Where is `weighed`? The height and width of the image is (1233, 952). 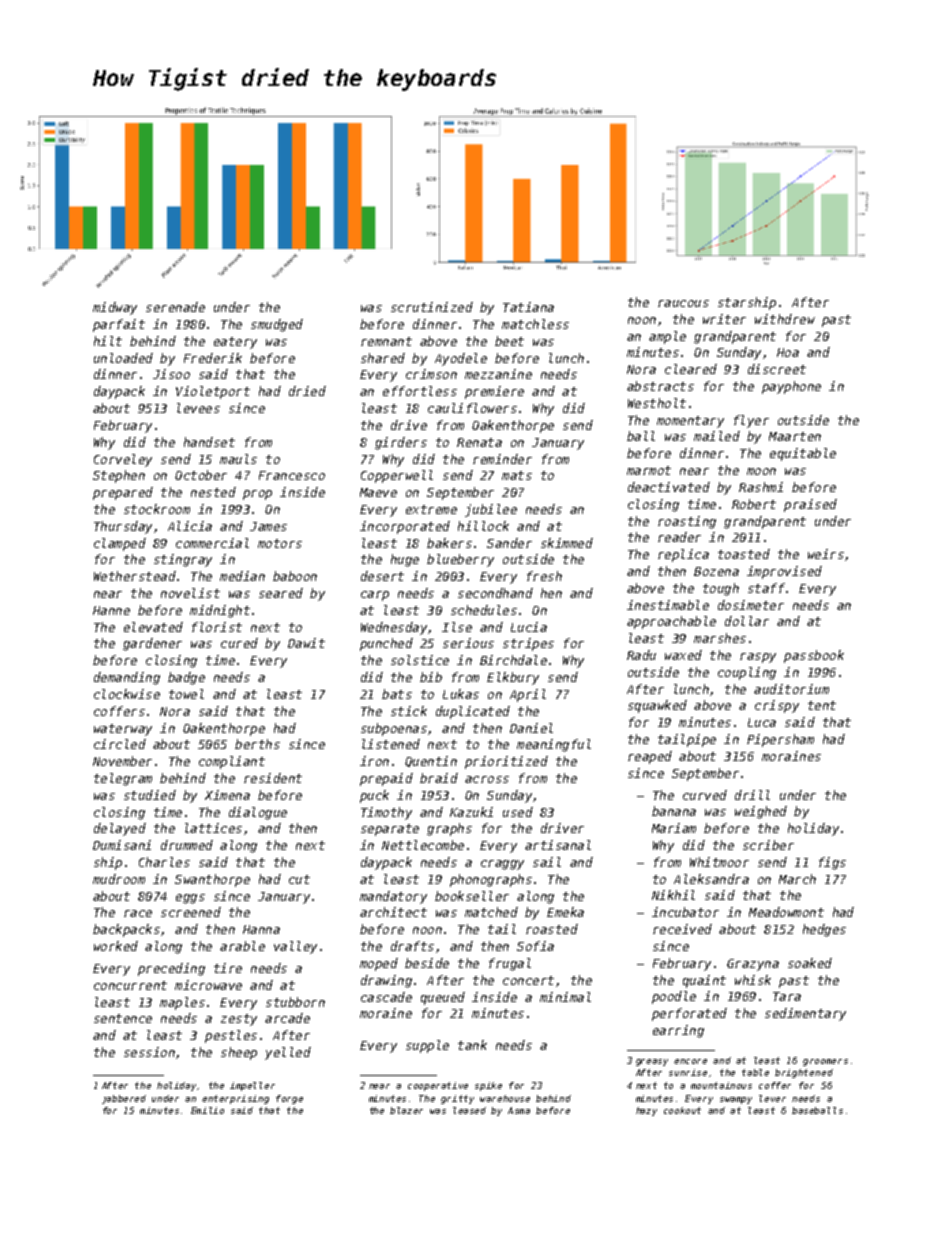 weighed is located at coordinates (761, 812).
